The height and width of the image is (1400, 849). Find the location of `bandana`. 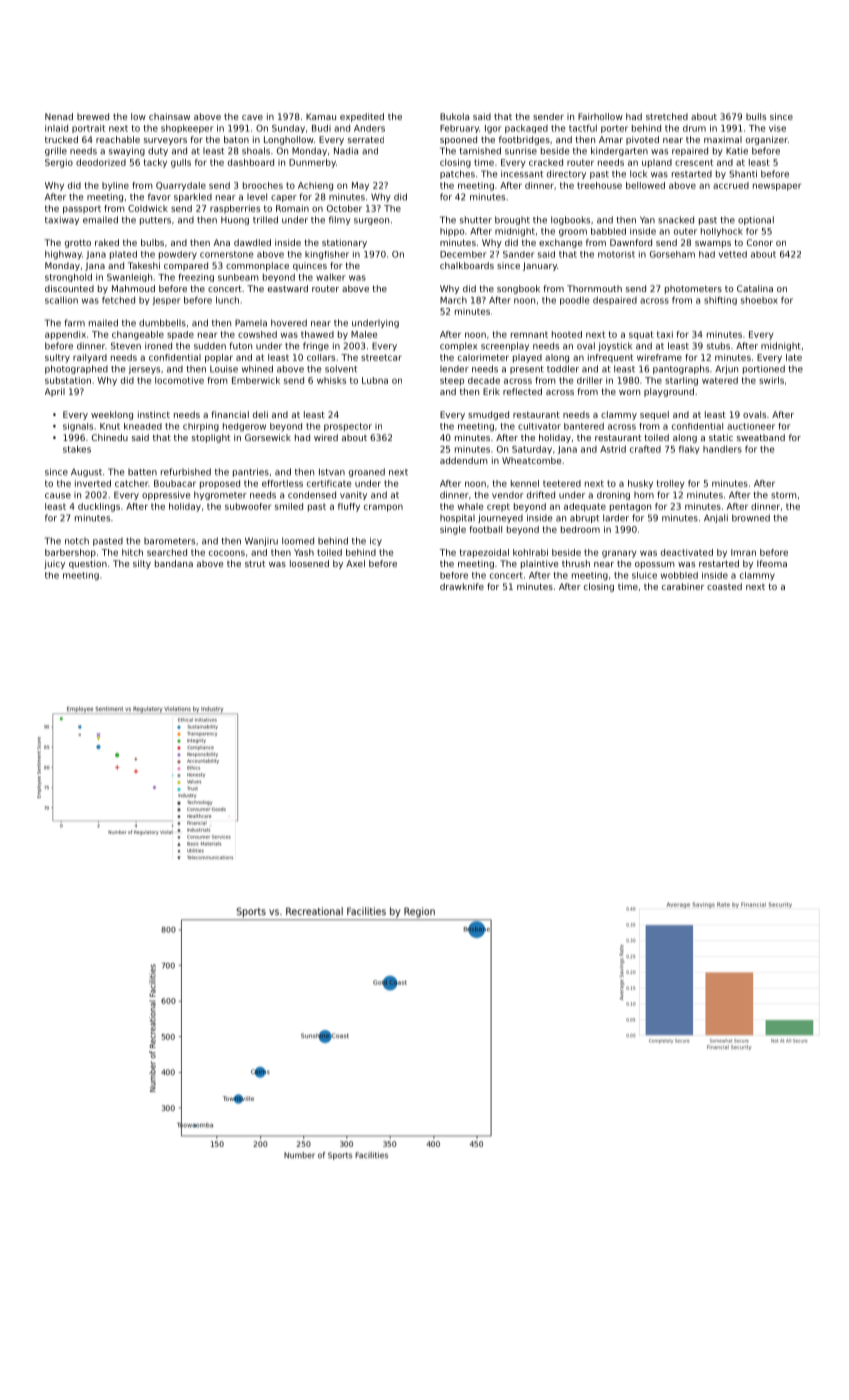

bandana is located at coordinates (174, 563).
